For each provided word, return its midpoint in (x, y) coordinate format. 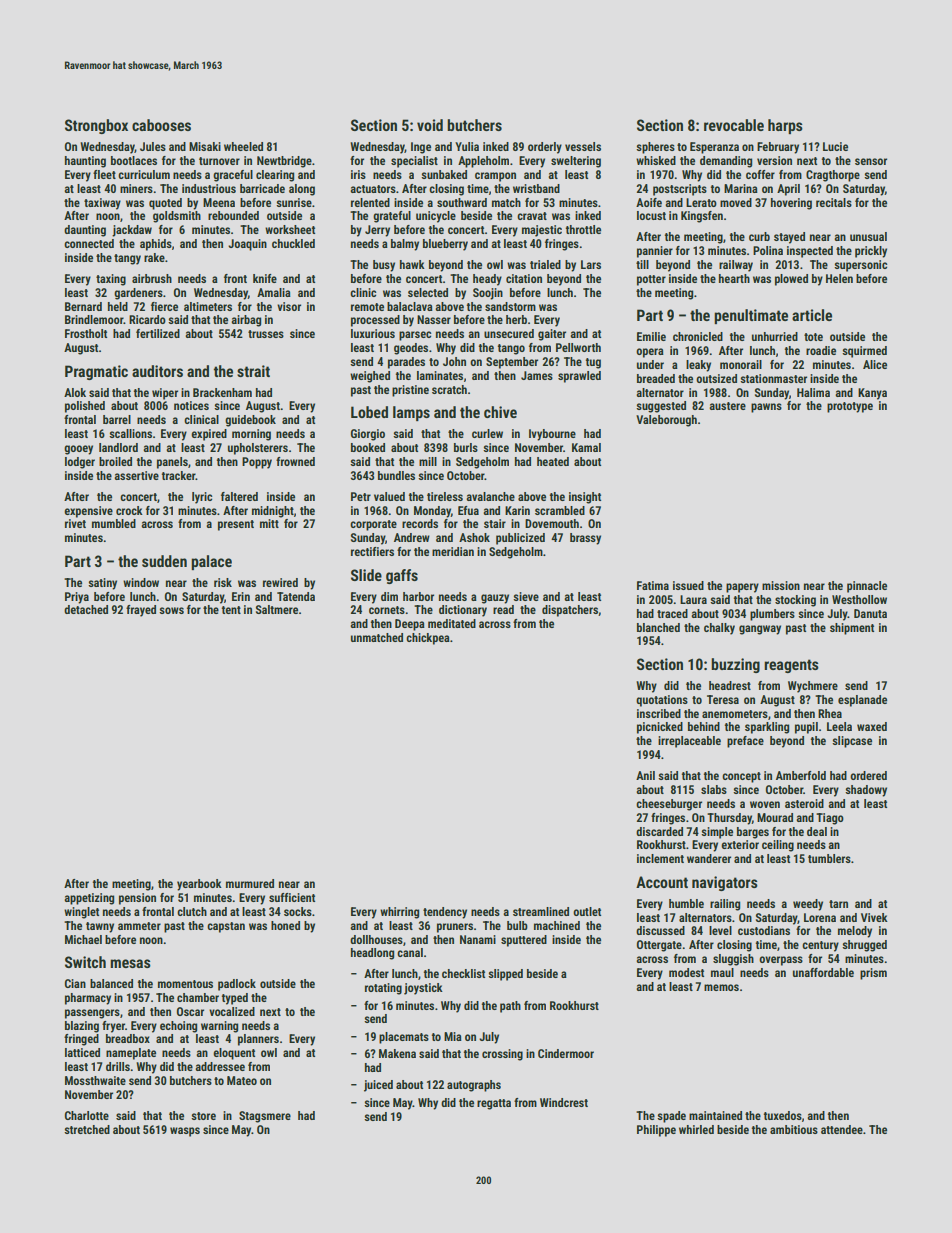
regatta (494, 1104)
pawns (766, 408)
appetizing (89, 899)
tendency (445, 913)
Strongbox (96, 126)
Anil (645, 775)
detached (86, 609)
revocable (734, 125)
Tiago (830, 819)
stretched (87, 1129)
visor (289, 306)
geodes (411, 349)
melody (855, 932)
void (430, 125)
